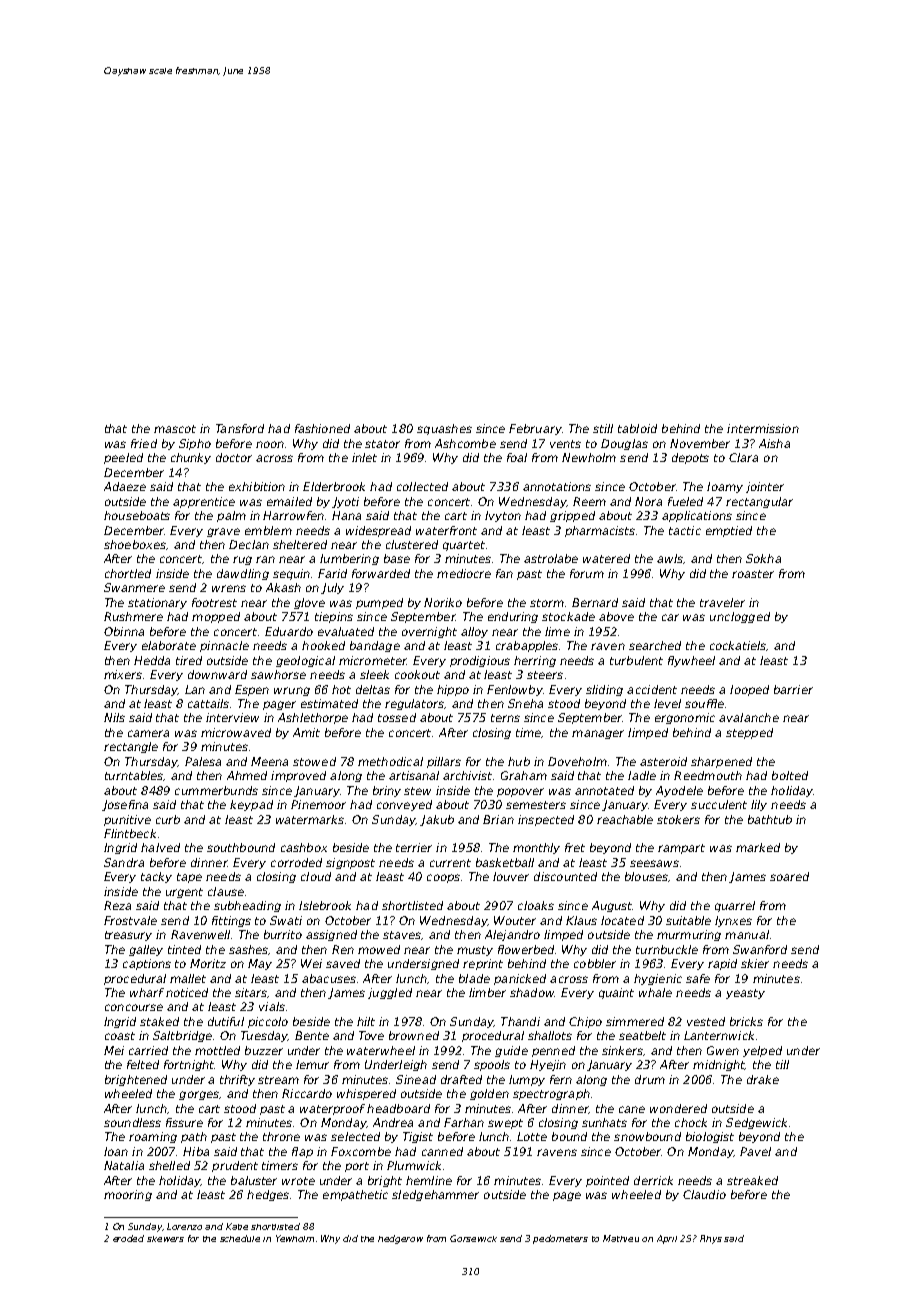 The image size is (924, 1308). Describe the element at coordinates (520, 979) in the image. I see `panicked` at that location.
